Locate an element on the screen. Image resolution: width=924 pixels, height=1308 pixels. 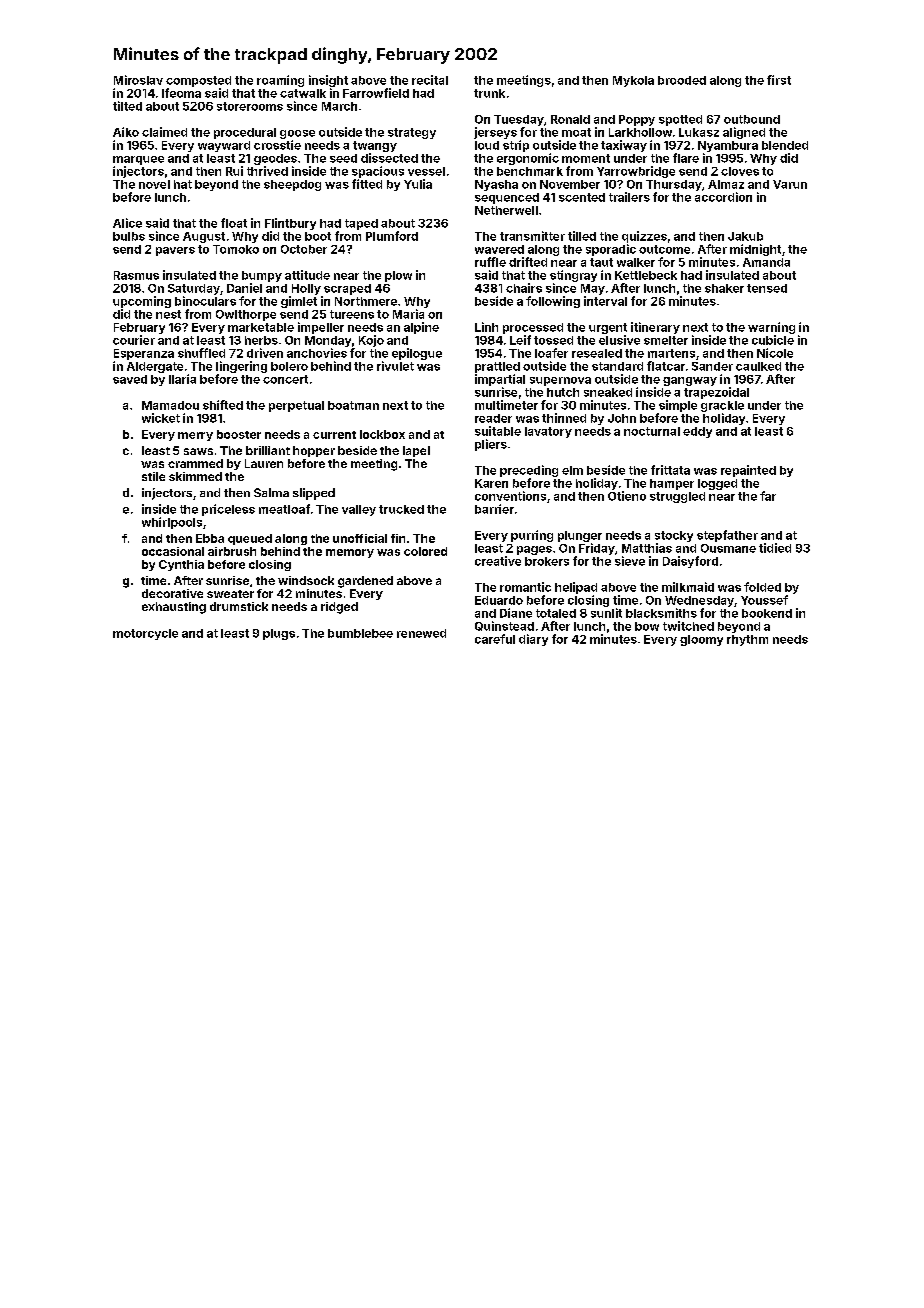
blended is located at coordinates (785, 145).
